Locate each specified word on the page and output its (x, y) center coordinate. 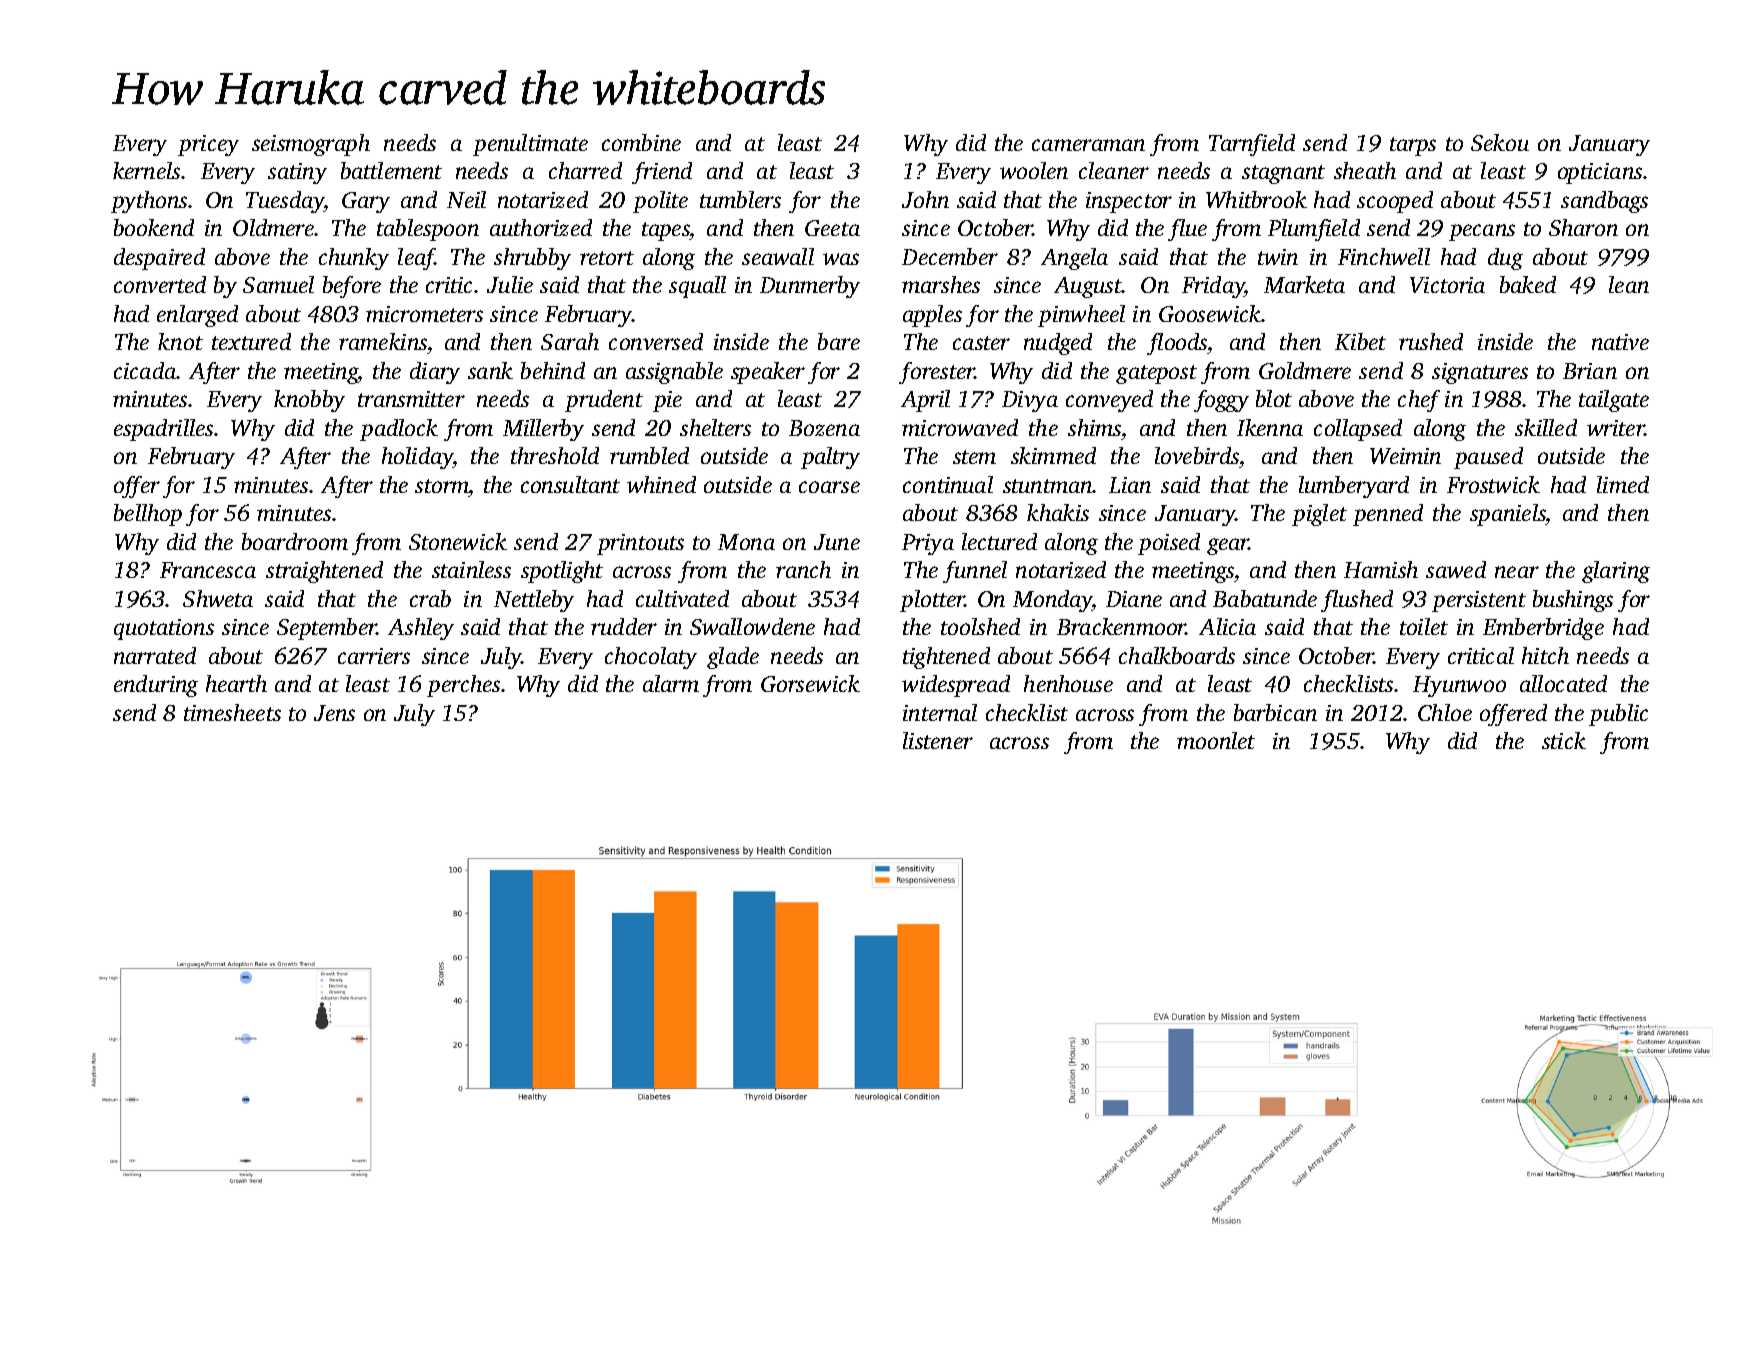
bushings (1573, 601)
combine (641, 142)
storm (442, 486)
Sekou (1500, 142)
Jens (334, 713)
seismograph (311, 145)
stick (1564, 740)
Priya (928, 544)
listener (938, 740)
